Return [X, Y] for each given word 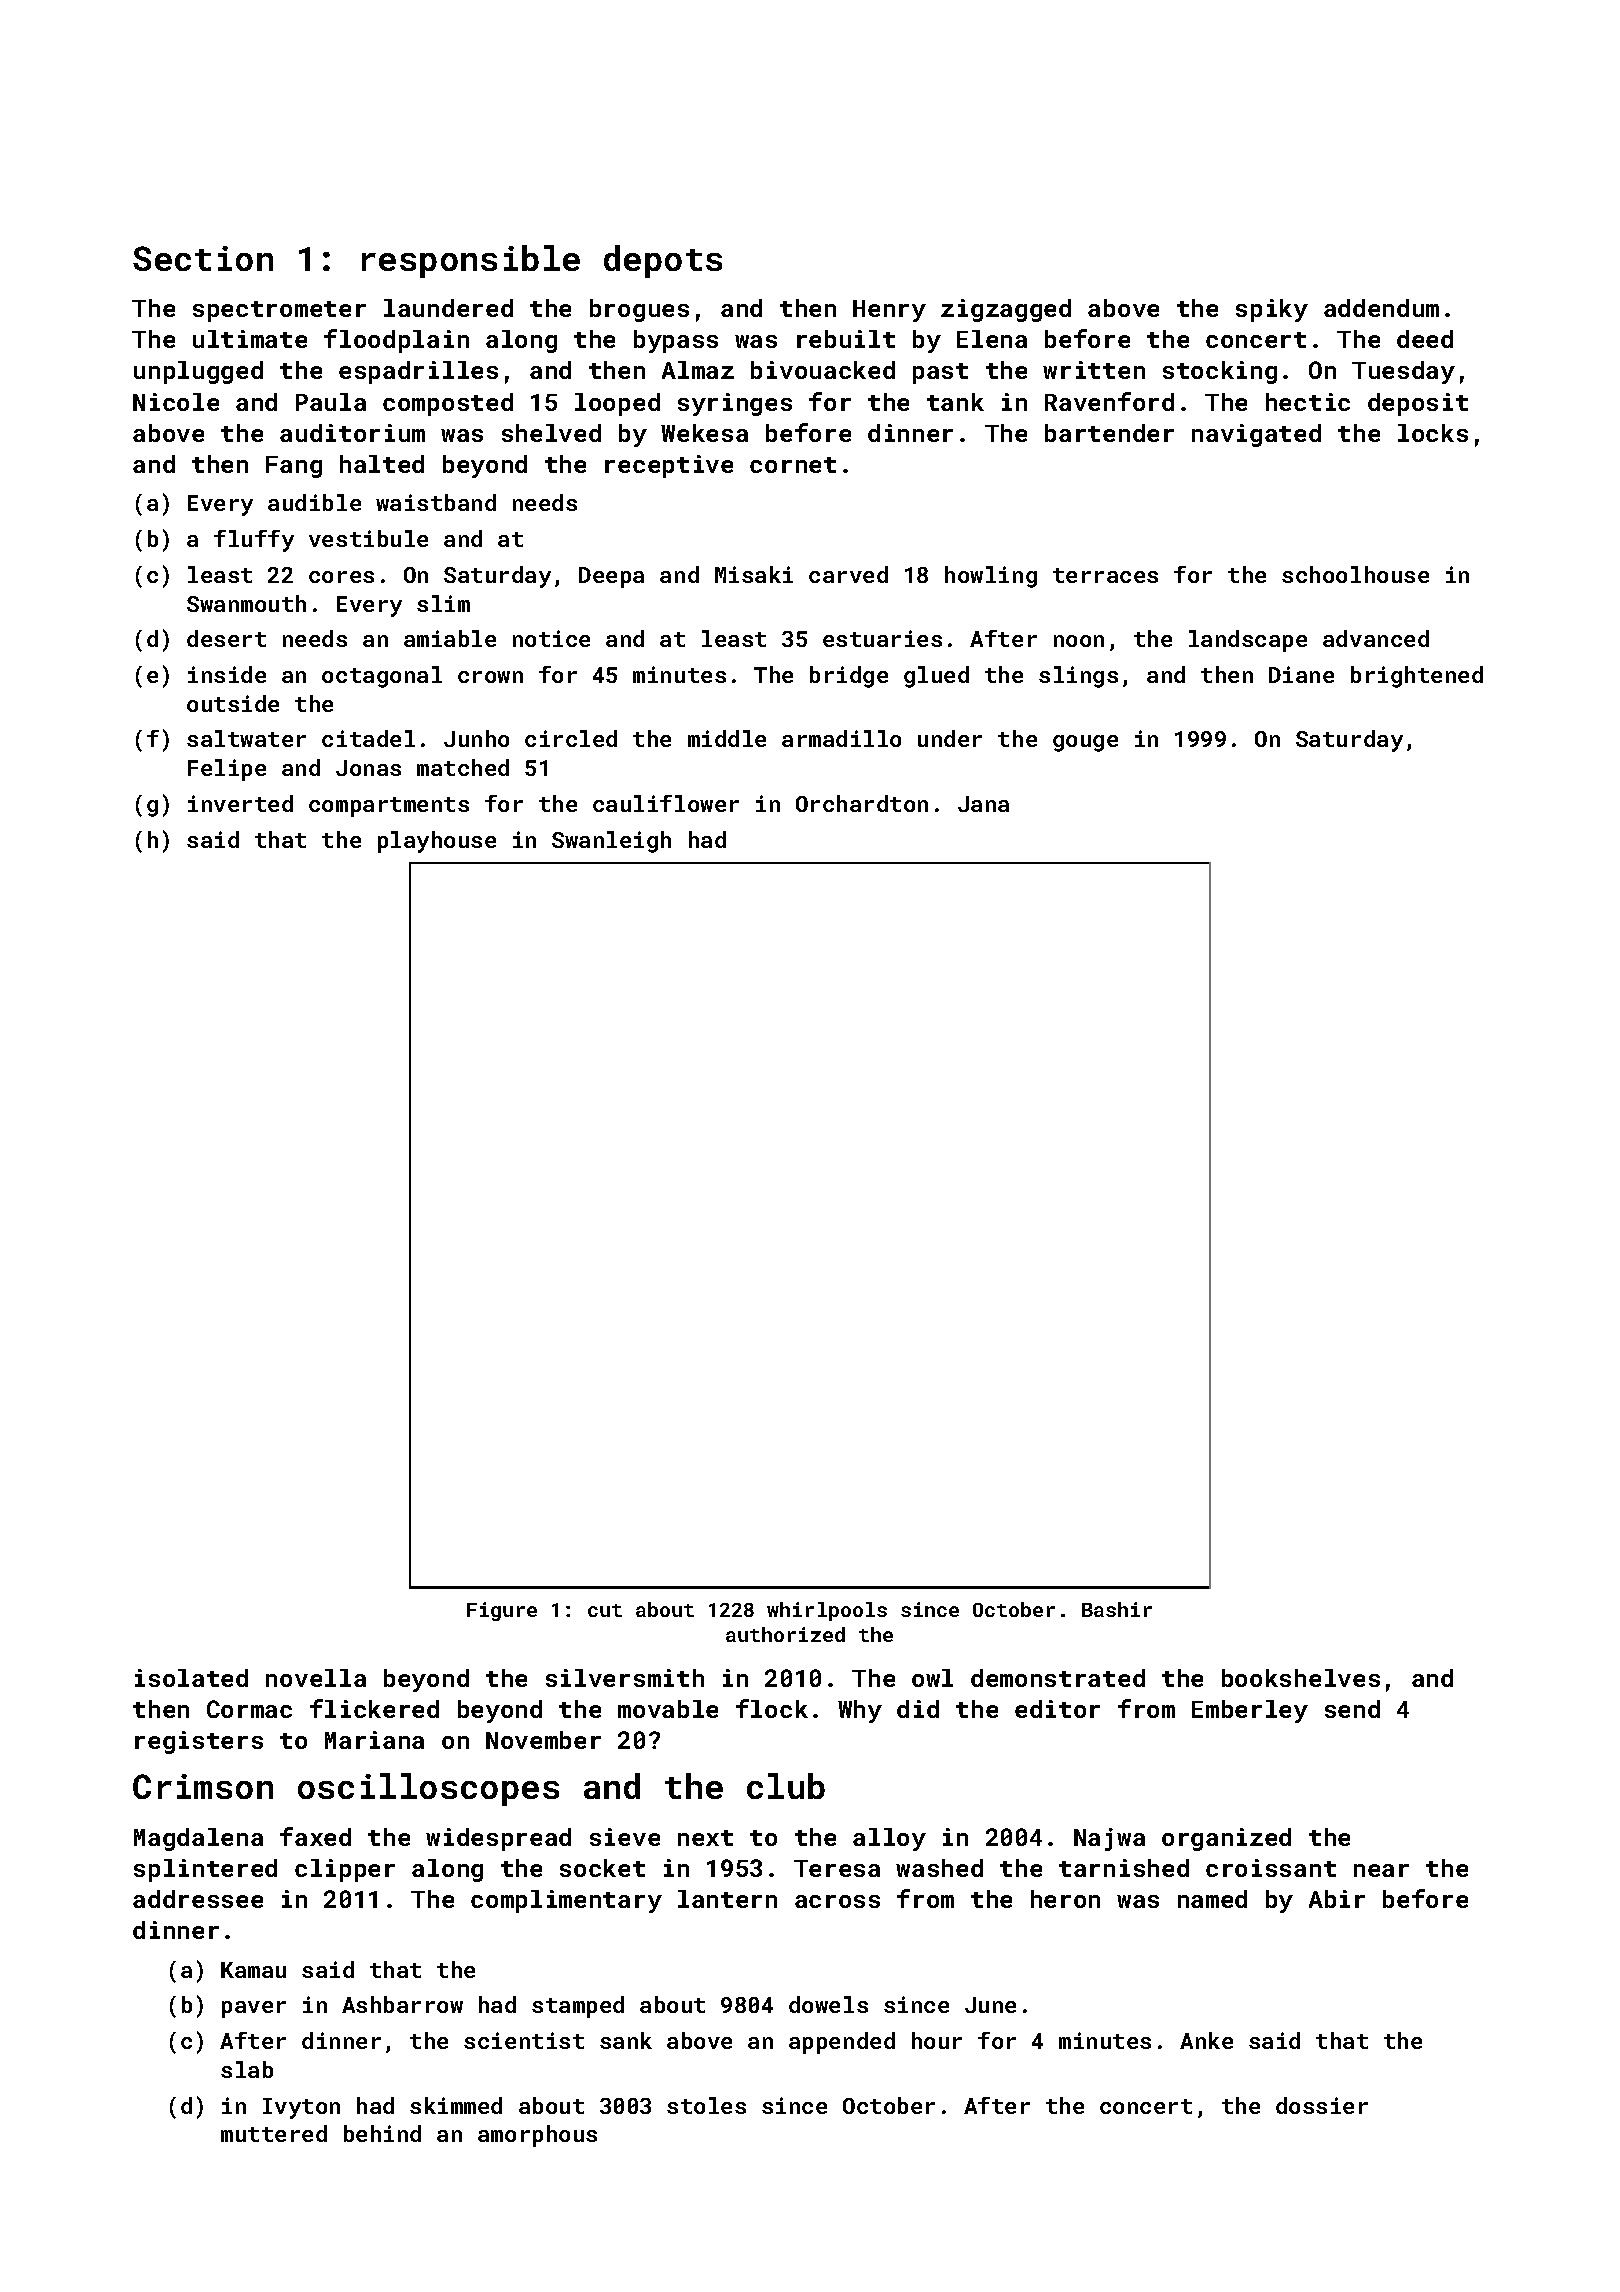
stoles [706, 2105]
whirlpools [827, 1611]
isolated [191, 1678]
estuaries [882, 638]
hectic [1308, 402]
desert [226, 638]
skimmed [456, 2105]
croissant [1271, 1868]
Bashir [1117, 1609]
